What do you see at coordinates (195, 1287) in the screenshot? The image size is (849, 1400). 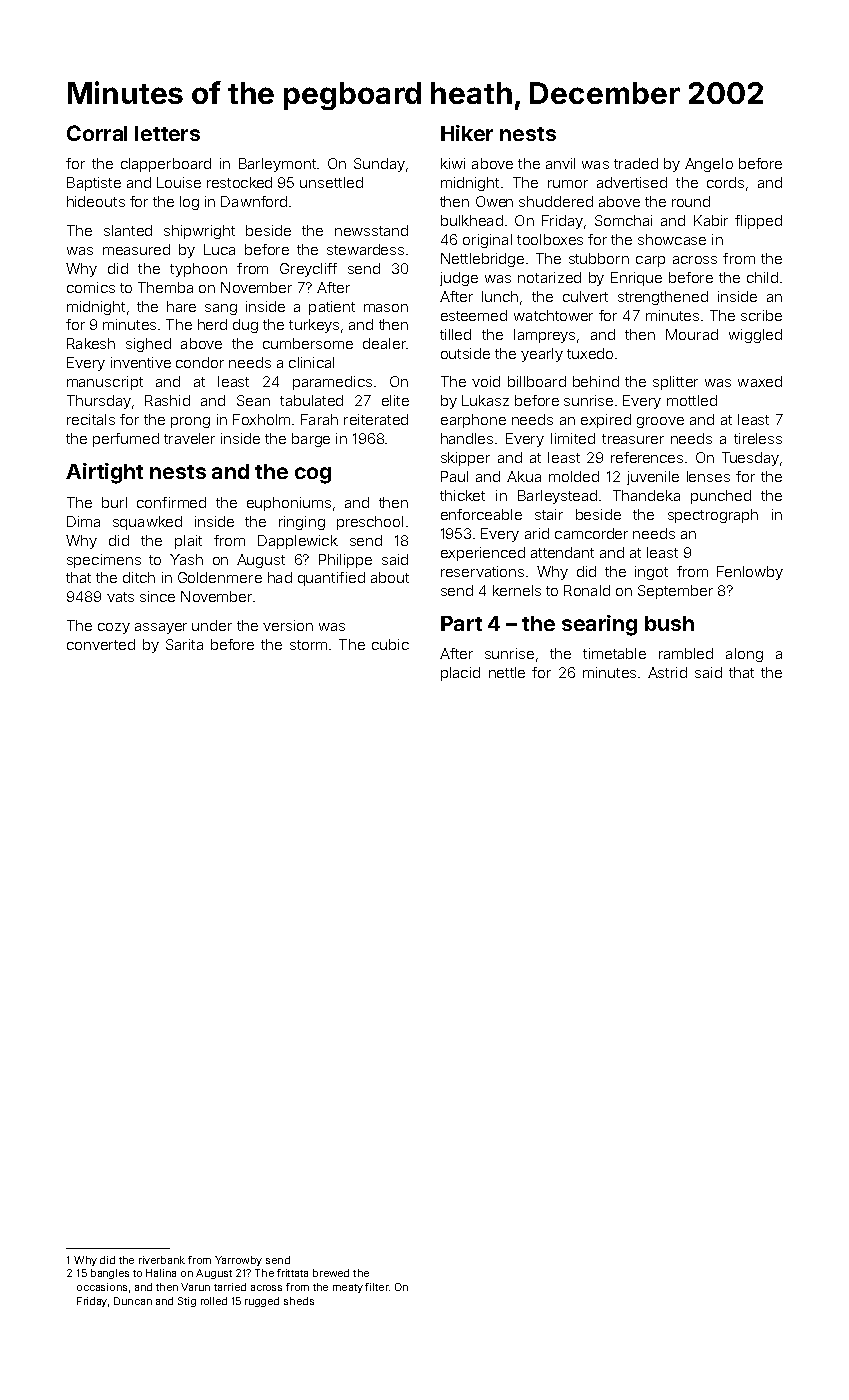 I see `Varun` at bounding box center [195, 1287].
